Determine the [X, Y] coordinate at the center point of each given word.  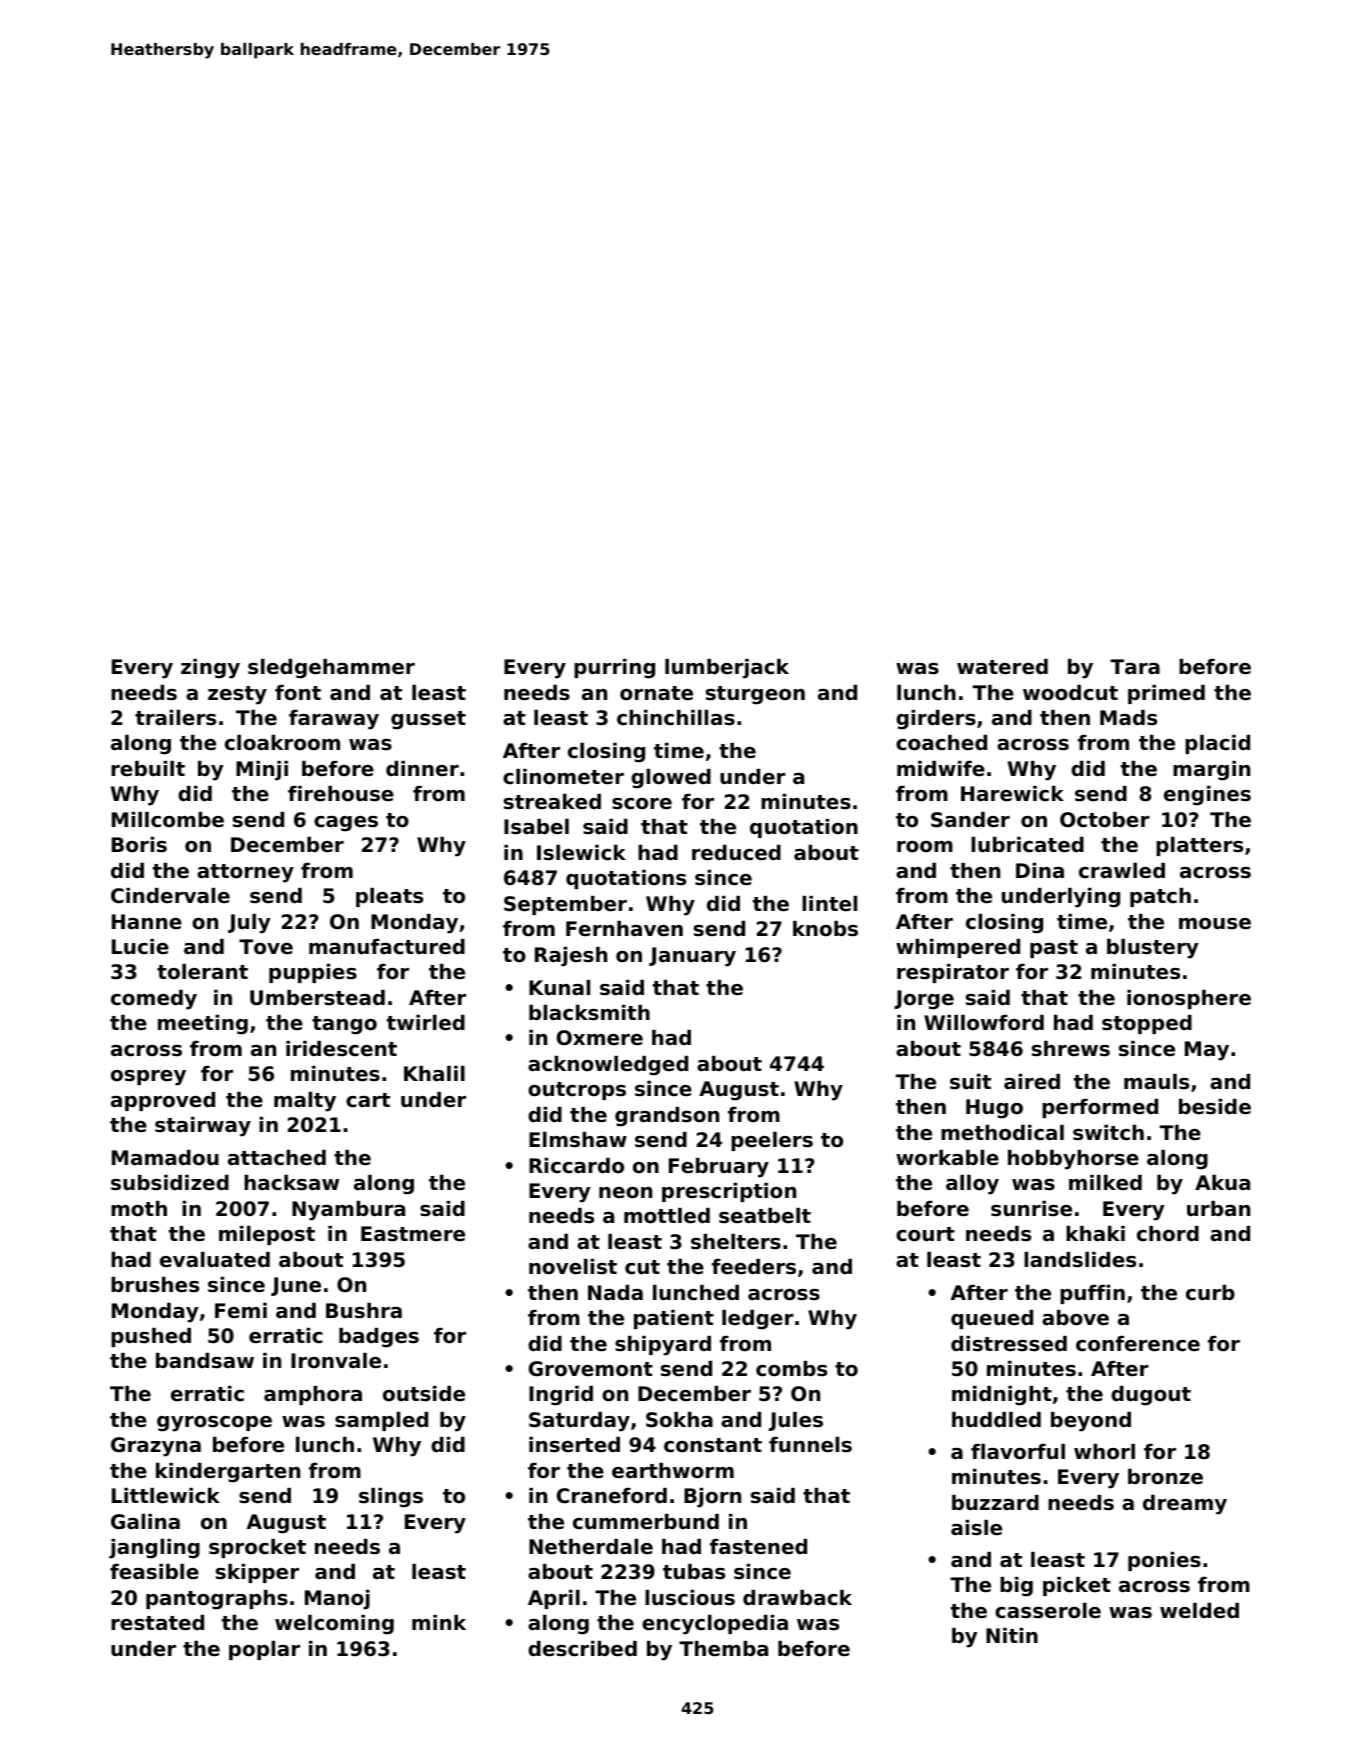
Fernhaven [624, 929]
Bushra [364, 1311]
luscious [690, 1598]
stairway [203, 1127]
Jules [796, 1421]
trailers [175, 718]
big [1016, 1587]
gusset [428, 720]
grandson [667, 1117]
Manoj [337, 1600]
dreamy [1185, 1505]
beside [1215, 1107]
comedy [154, 1000]
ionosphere [1189, 999]
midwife [941, 769]
